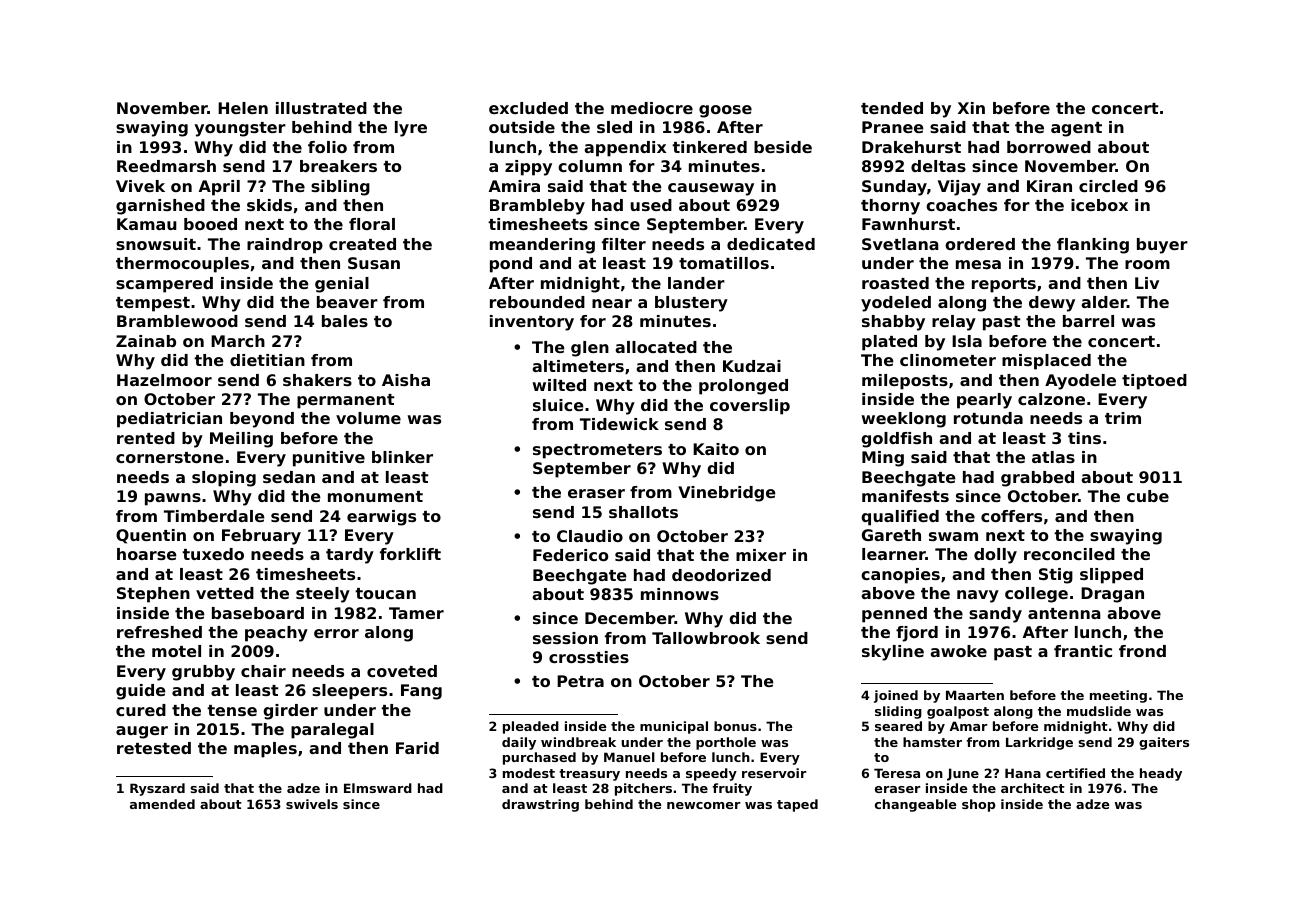  What do you see at coordinates (558, 405) in the screenshot?
I see `sluice` at bounding box center [558, 405].
